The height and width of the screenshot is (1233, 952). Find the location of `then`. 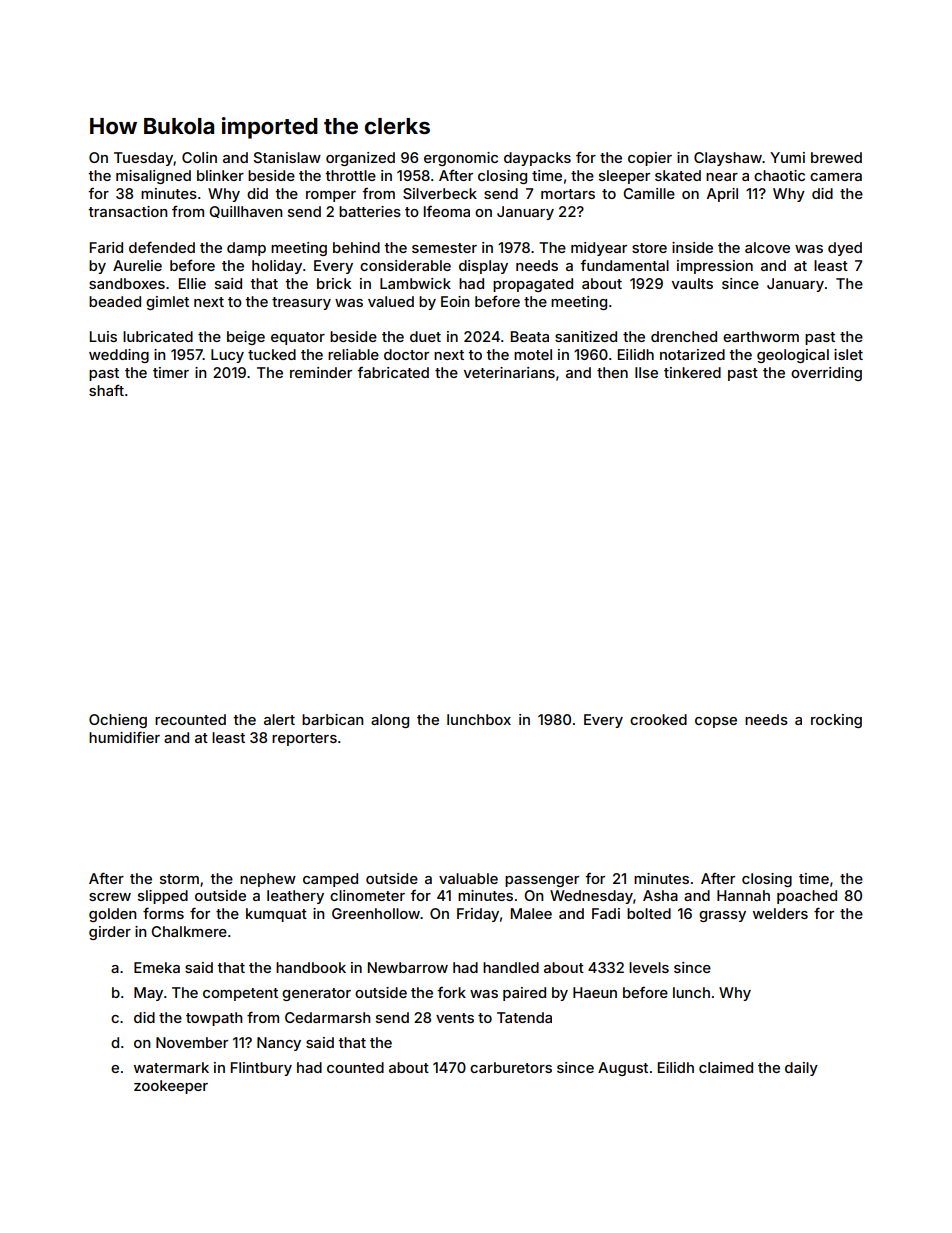

then is located at coordinates (612, 372).
